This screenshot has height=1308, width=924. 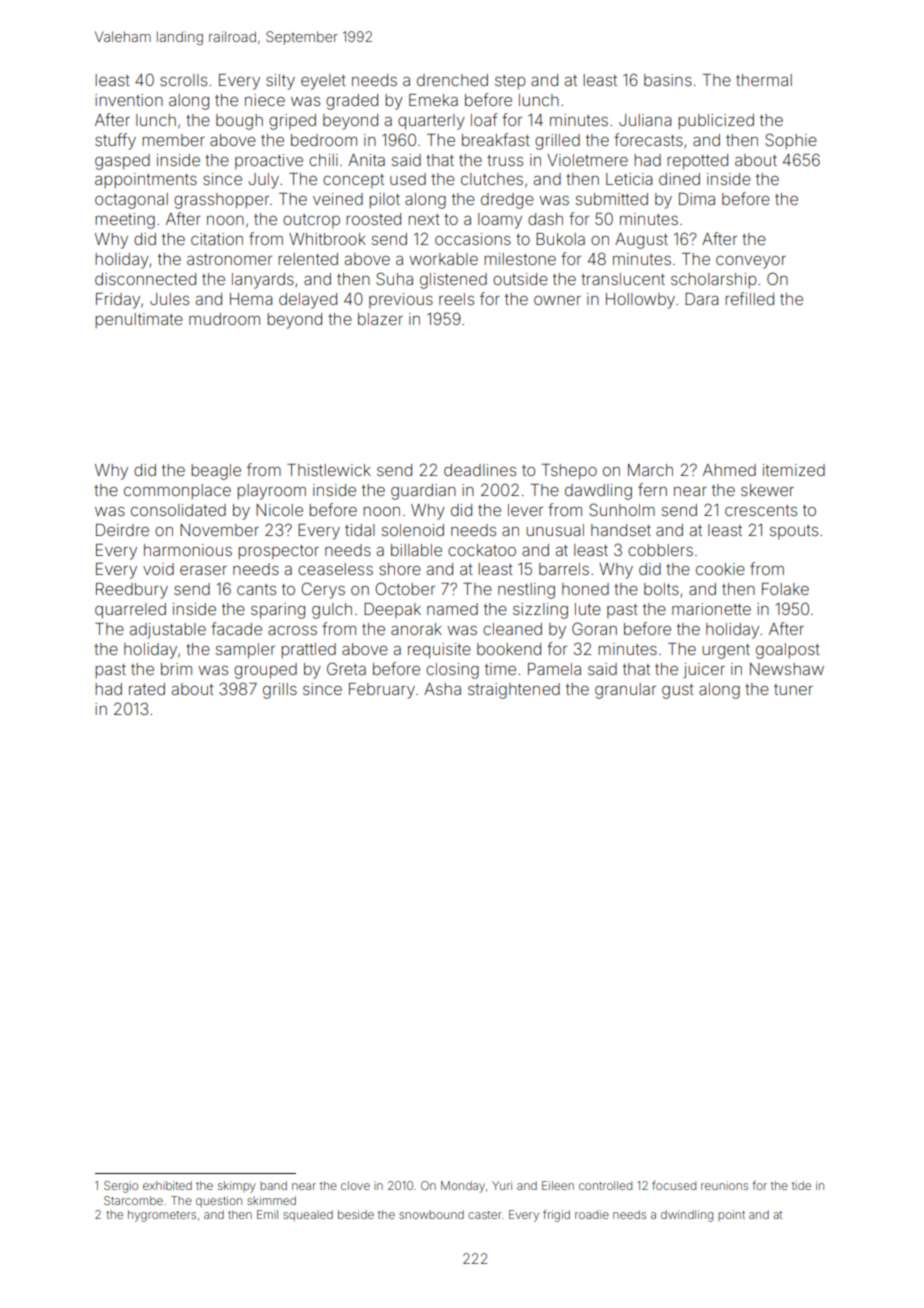 What do you see at coordinates (162, 1216) in the screenshot?
I see `hygrometers` at bounding box center [162, 1216].
